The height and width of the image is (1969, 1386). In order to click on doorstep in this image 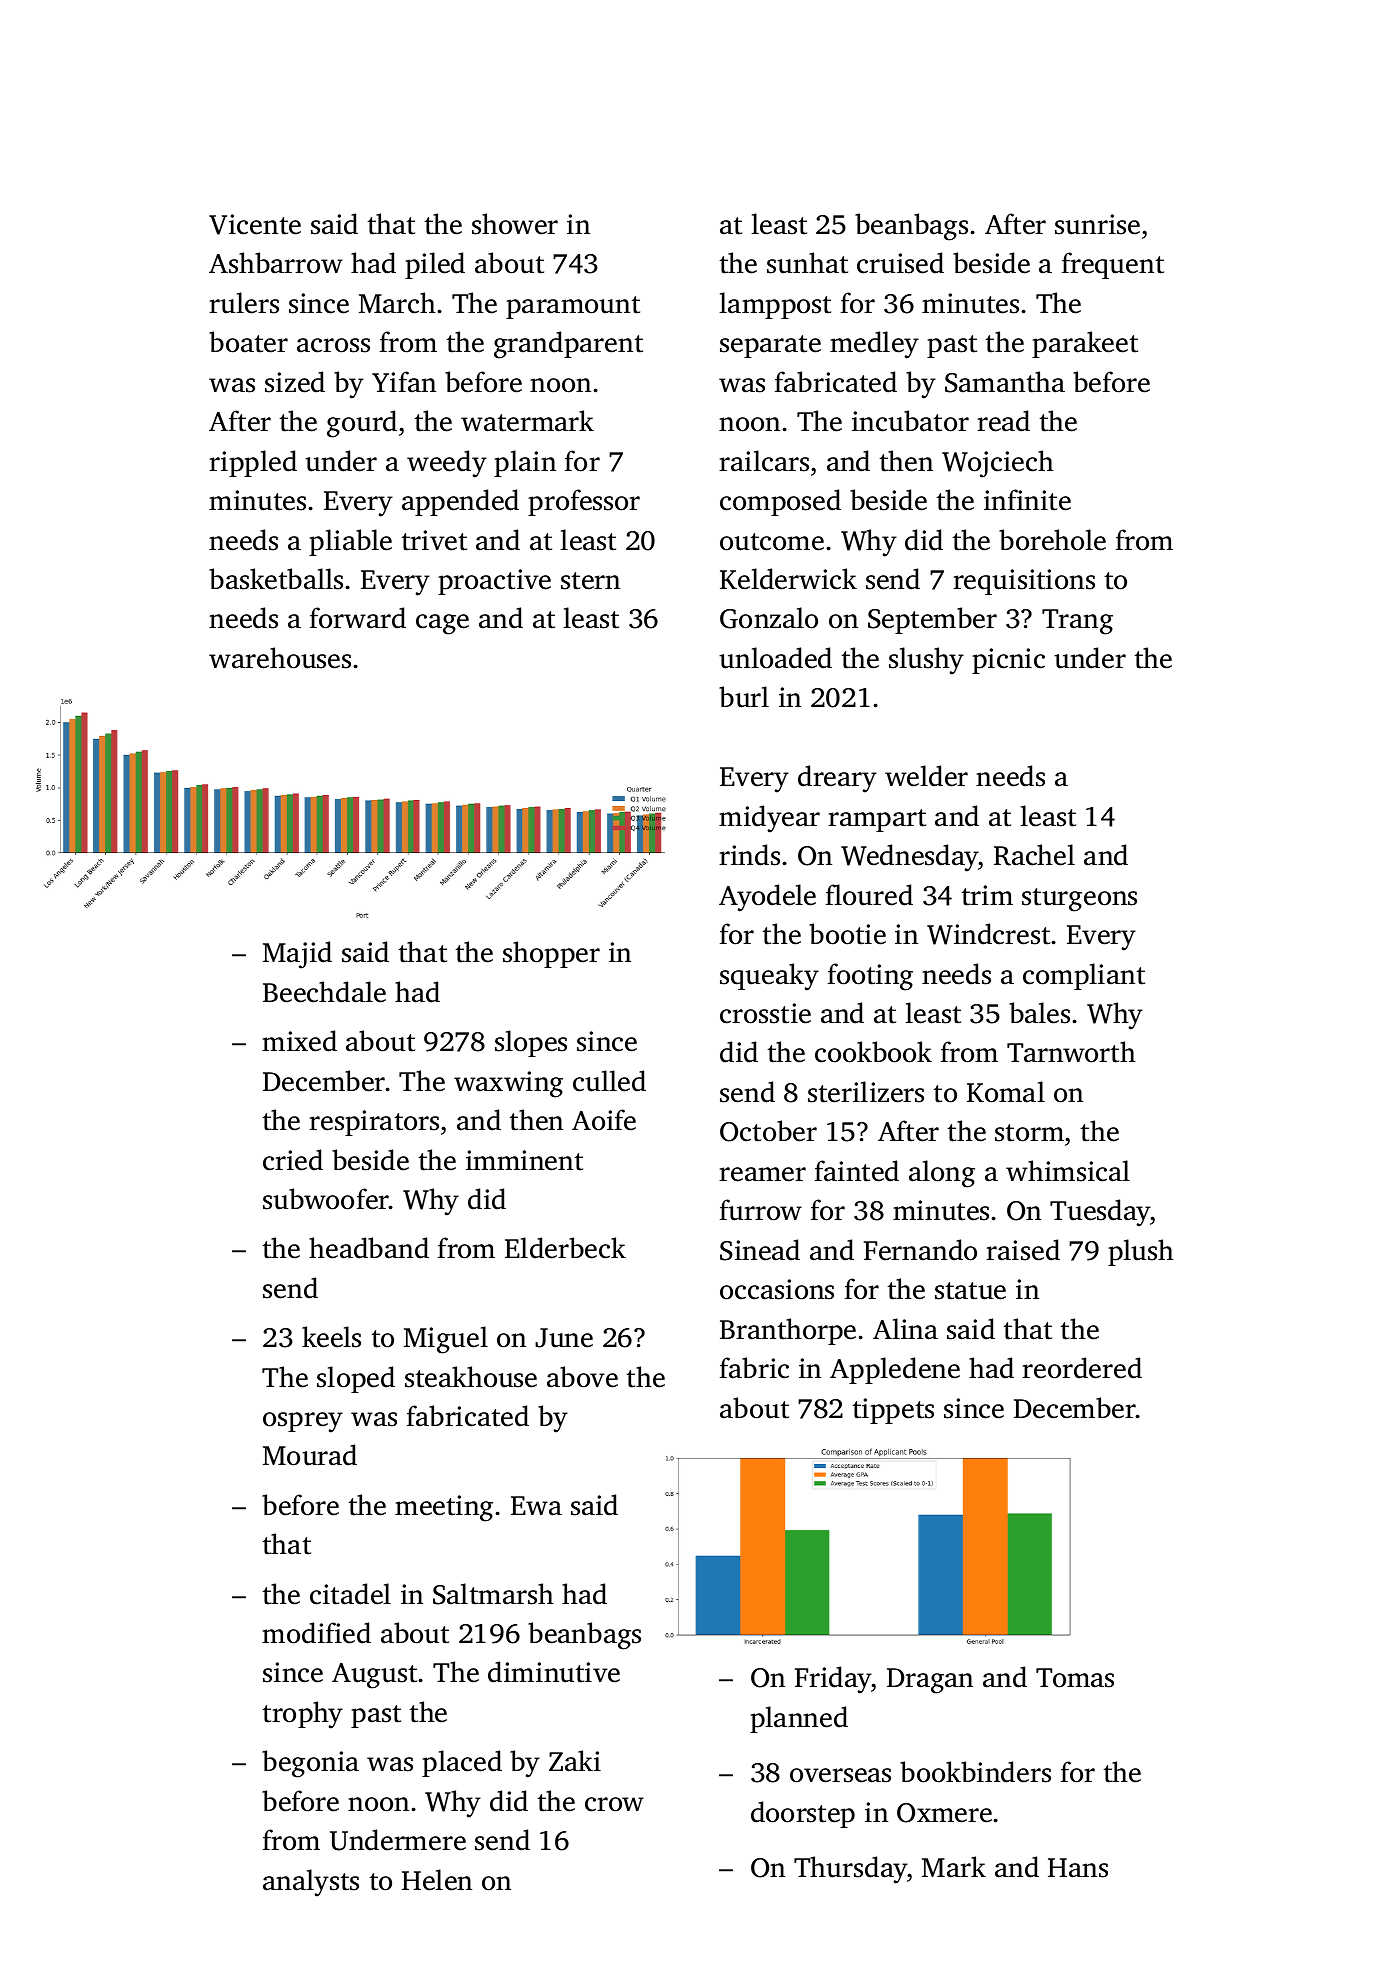, I will do `click(803, 1814)`.
